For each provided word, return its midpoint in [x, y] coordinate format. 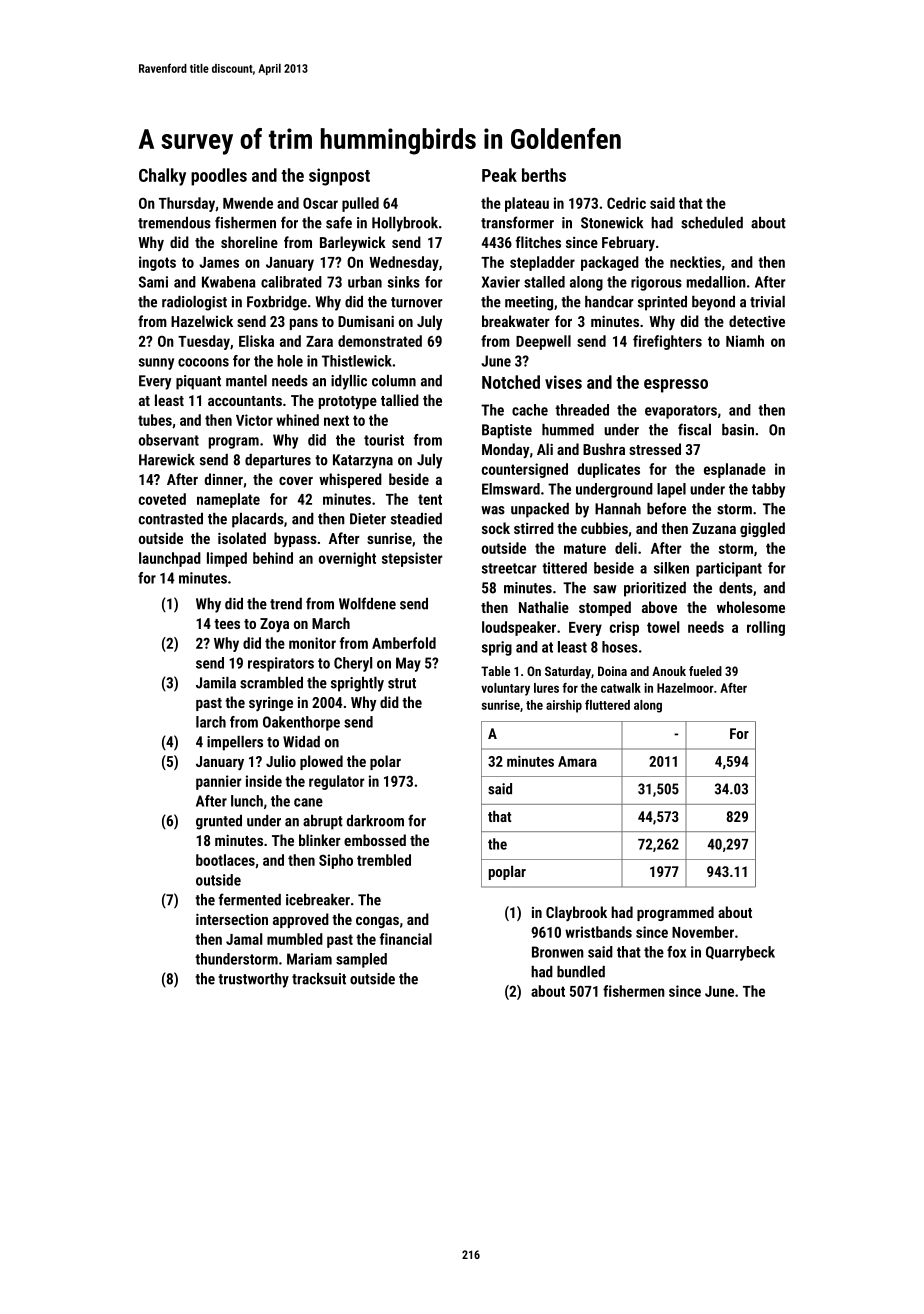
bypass [295, 539]
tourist [384, 440]
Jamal [244, 939]
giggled [762, 529]
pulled [360, 204]
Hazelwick [202, 321]
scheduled [712, 223]
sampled [361, 960]
